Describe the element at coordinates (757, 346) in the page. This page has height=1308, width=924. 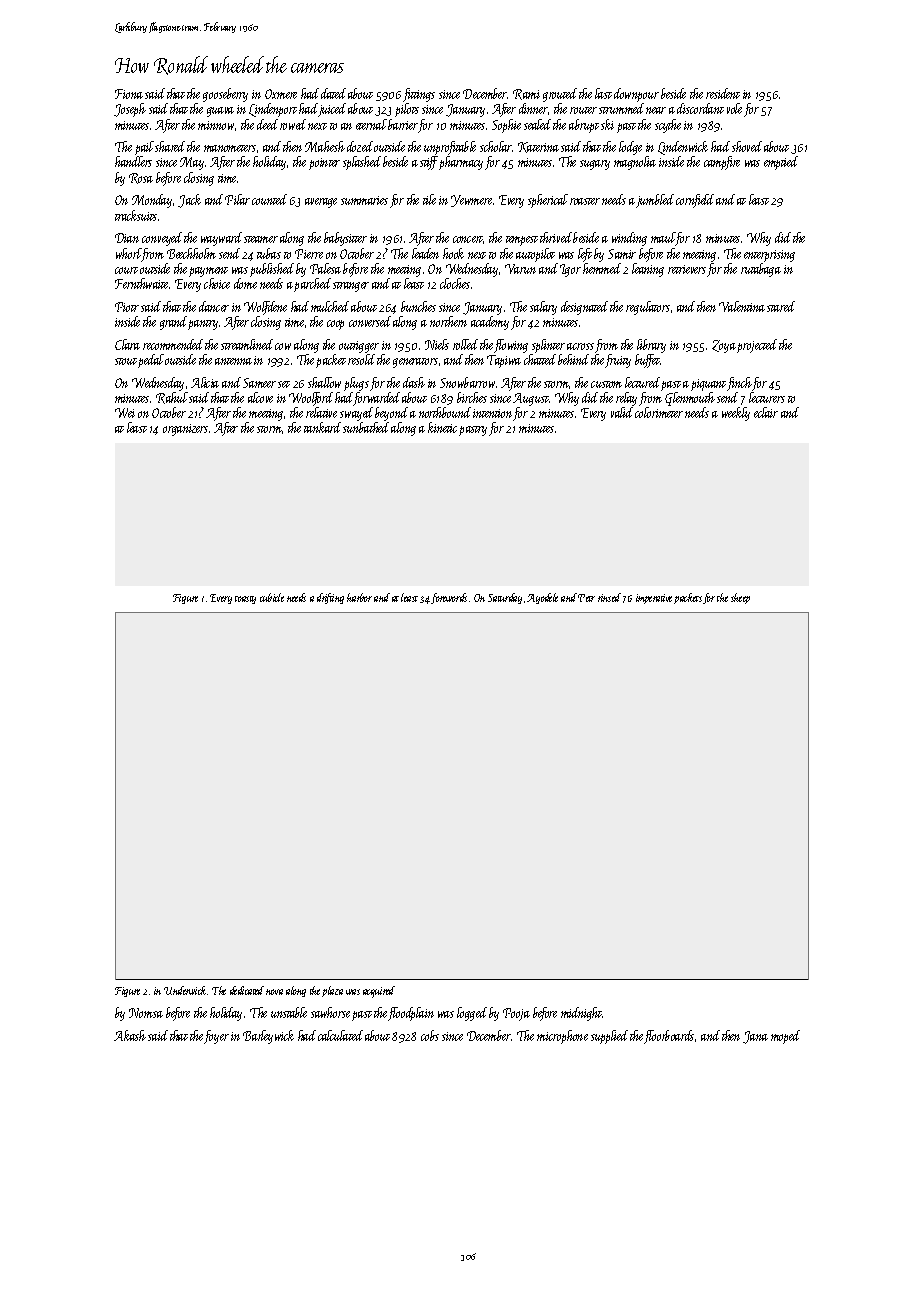
I see `projected` at that location.
